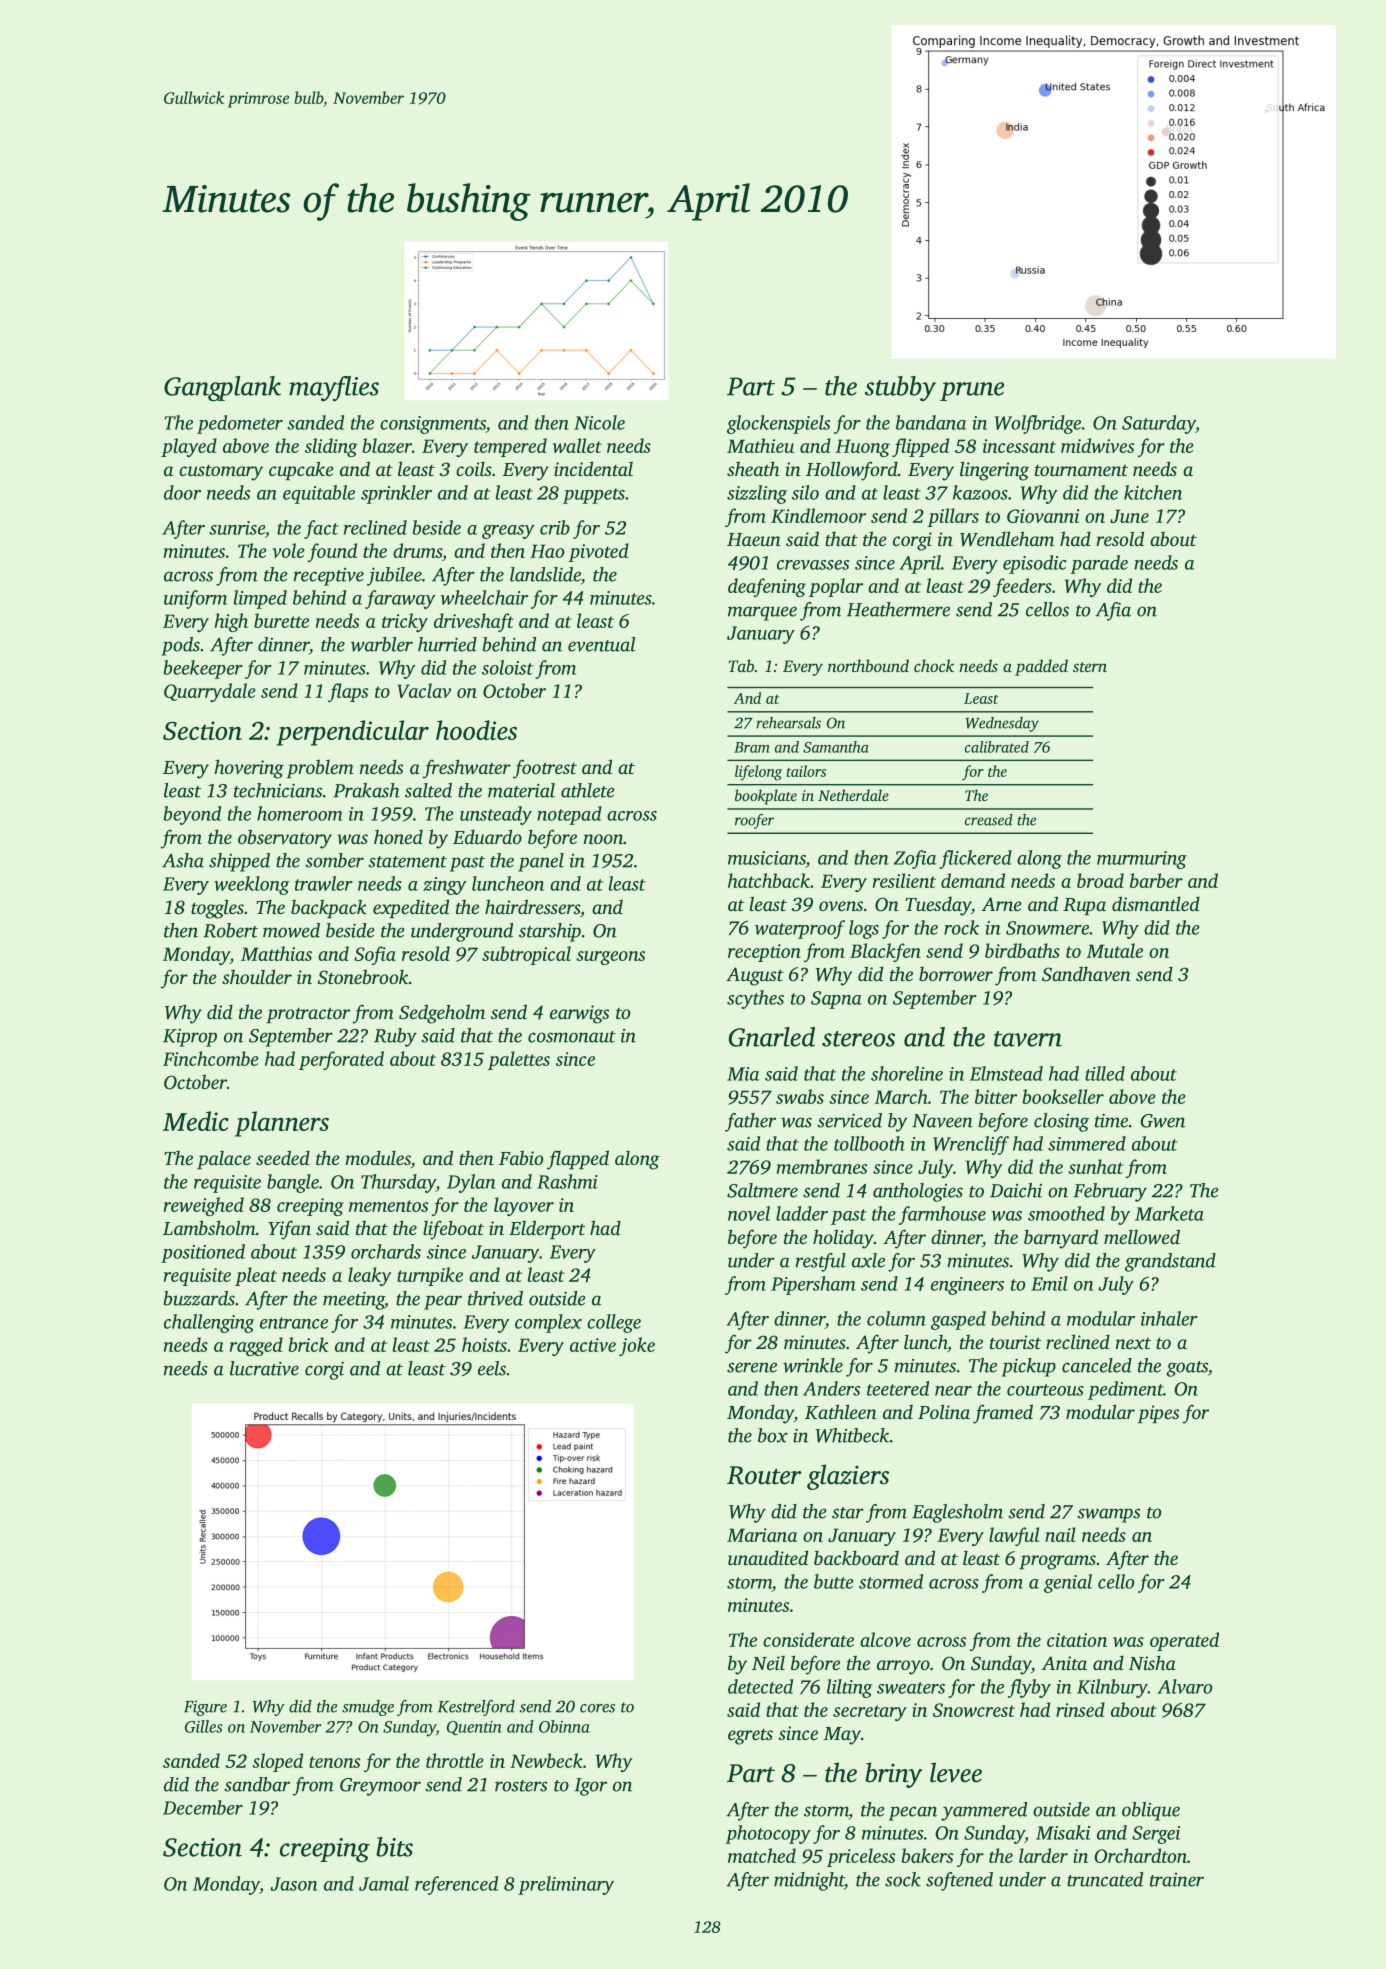  What do you see at coordinates (433, 425) in the screenshot?
I see `consignments` at bounding box center [433, 425].
